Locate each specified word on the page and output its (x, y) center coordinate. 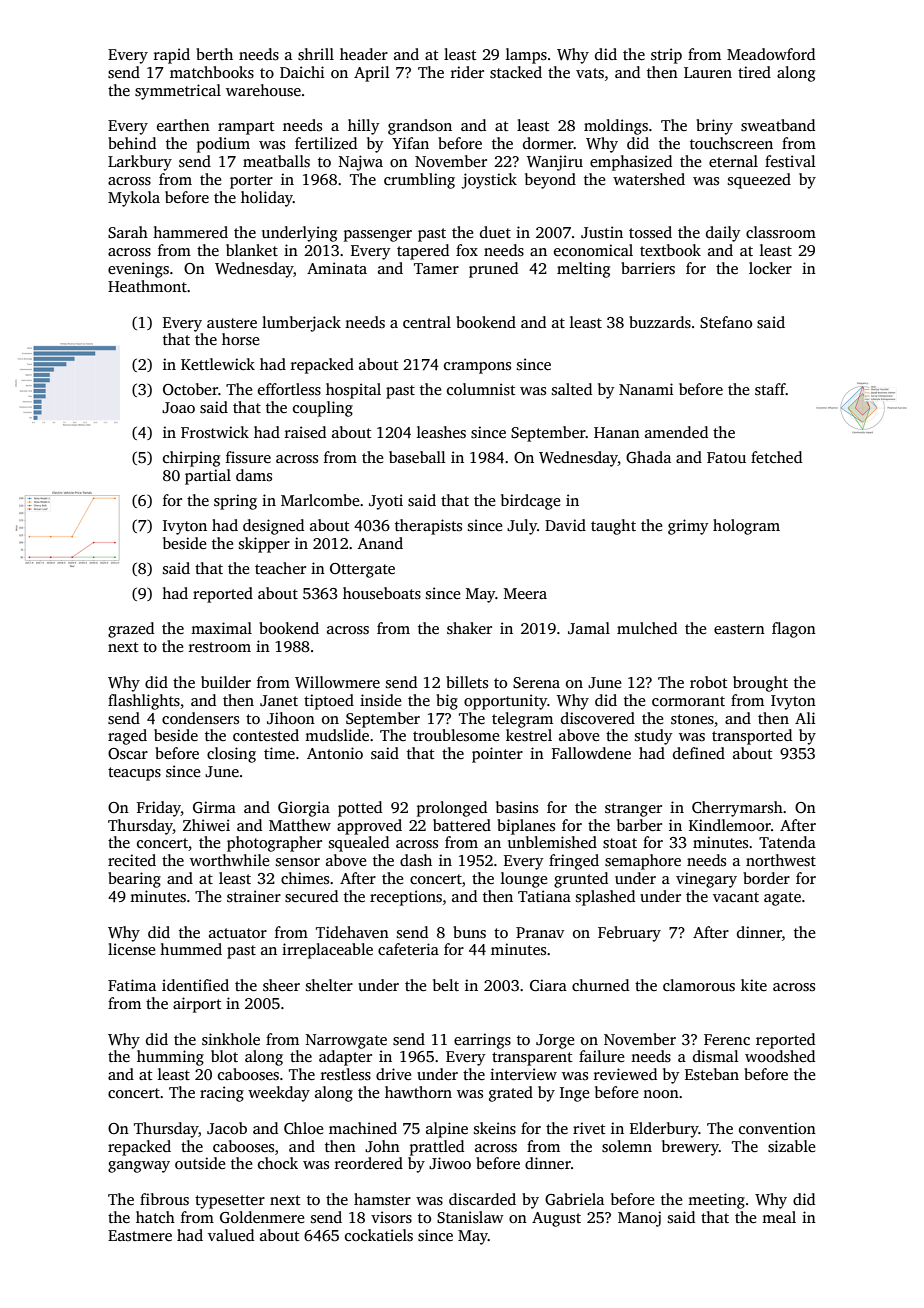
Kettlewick (218, 364)
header (364, 54)
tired (754, 72)
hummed (191, 949)
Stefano (726, 322)
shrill (316, 54)
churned (600, 985)
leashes (441, 432)
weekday (279, 1094)
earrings (482, 1041)
